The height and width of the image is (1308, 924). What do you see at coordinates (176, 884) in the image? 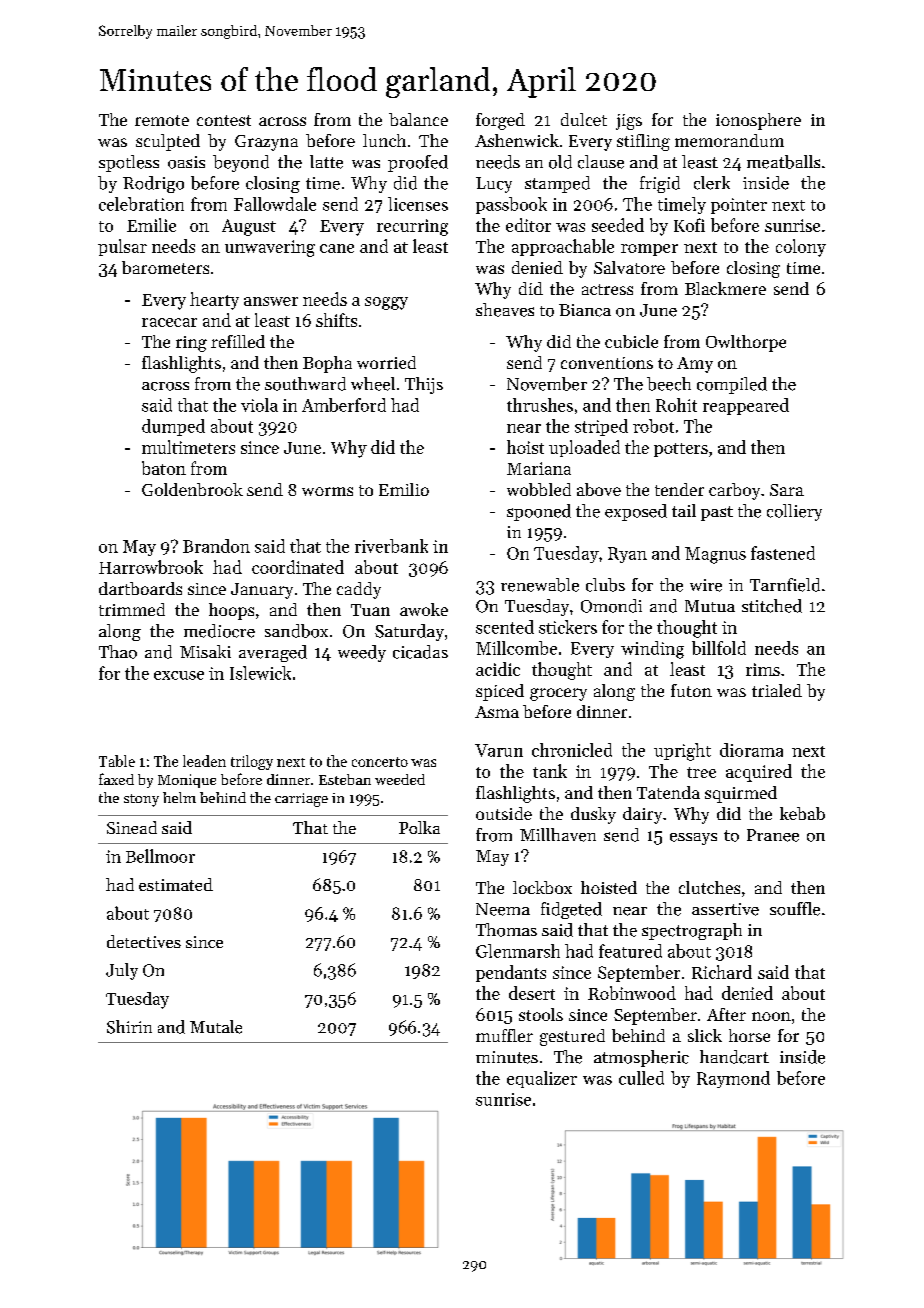
I see `estimated` at bounding box center [176, 884].
